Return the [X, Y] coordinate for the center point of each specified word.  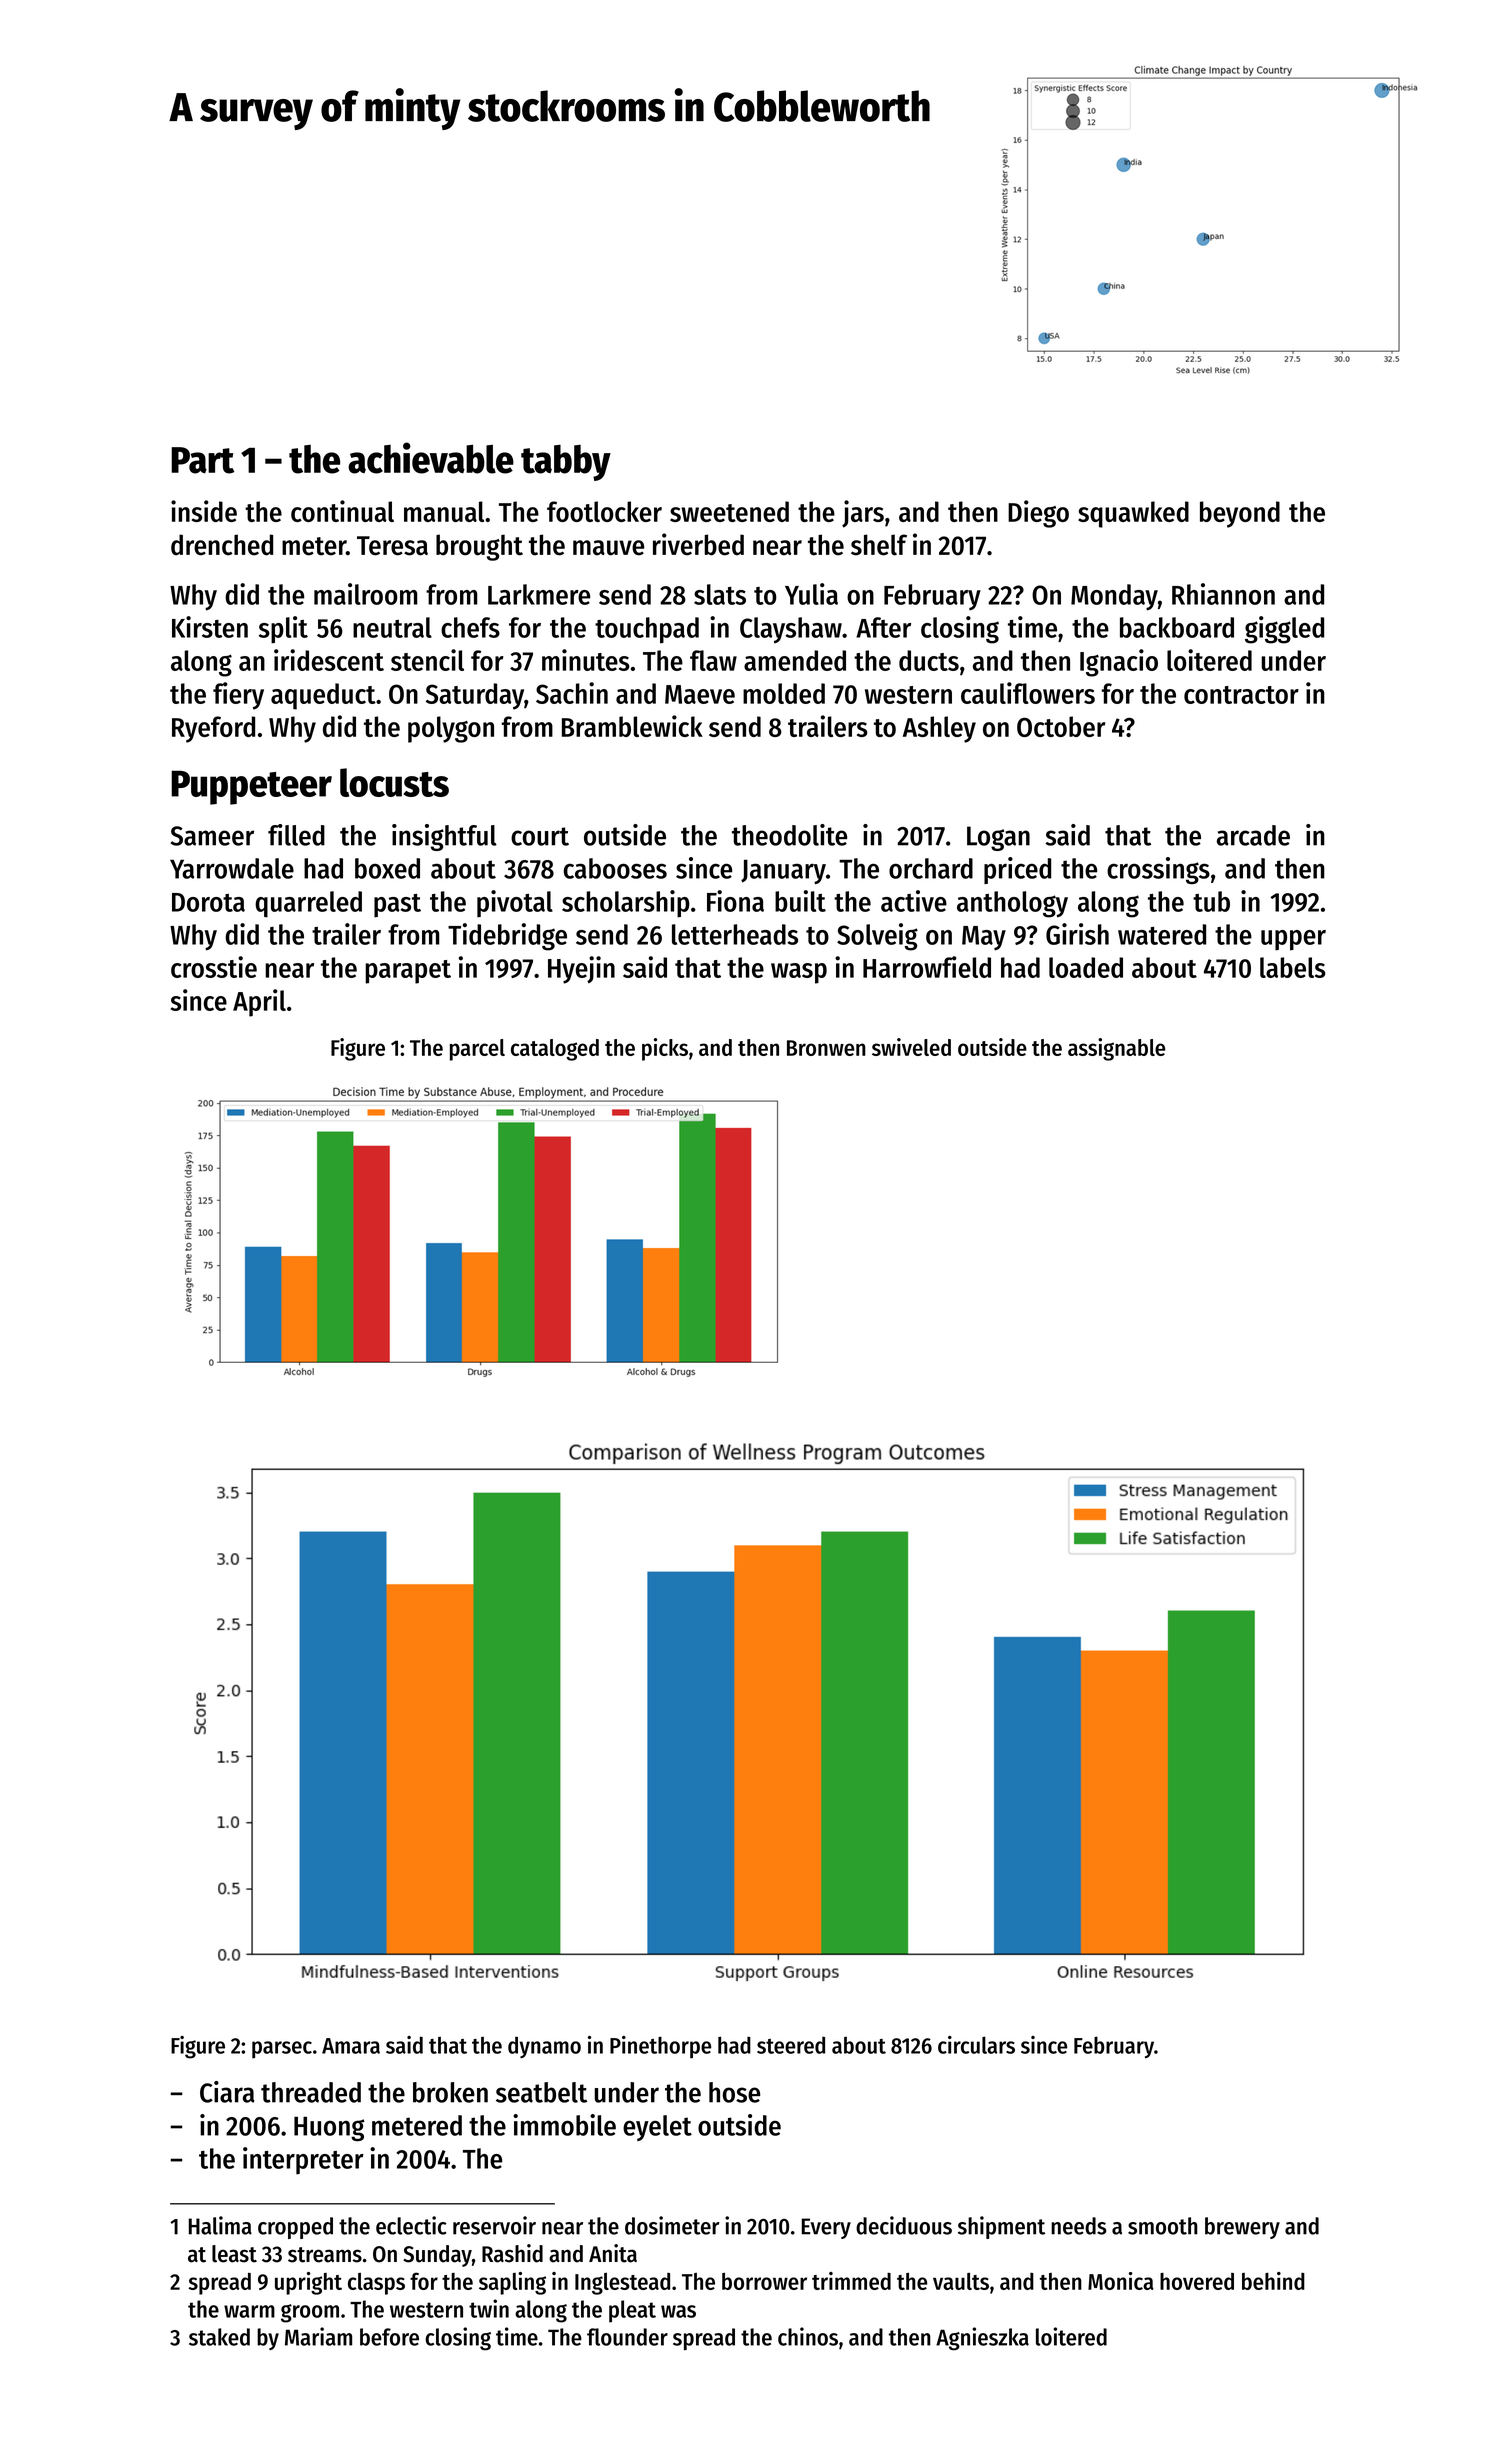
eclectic [411, 2225]
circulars [976, 2045]
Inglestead [622, 2284]
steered [791, 2045]
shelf [879, 545]
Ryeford [213, 729]
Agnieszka [982, 2339]
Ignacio [1119, 663]
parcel [477, 1050]
